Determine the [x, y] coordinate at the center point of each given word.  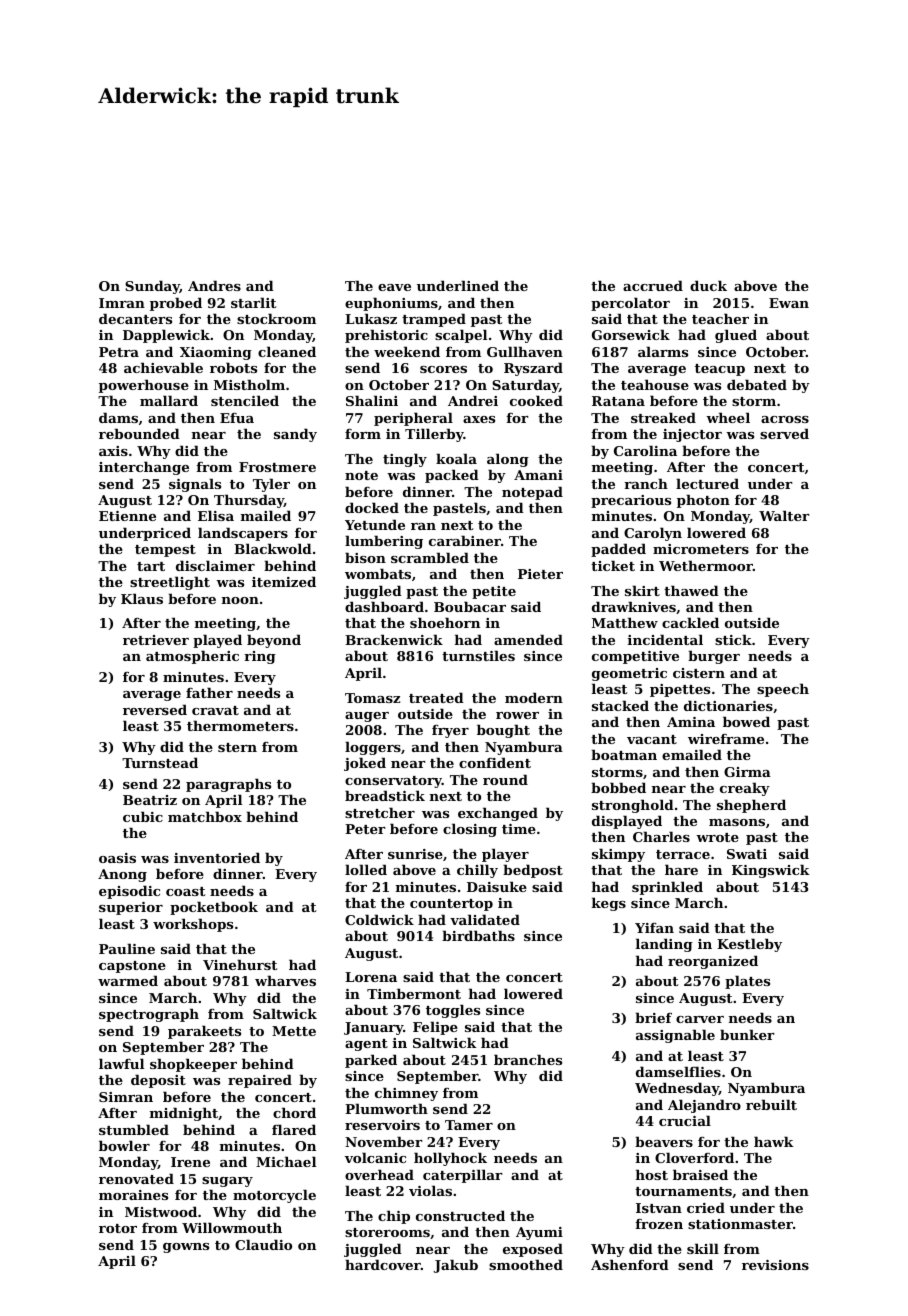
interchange [144, 468]
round [505, 779]
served [784, 433]
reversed [155, 709]
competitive [635, 657]
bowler [124, 1145]
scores [443, 369]
